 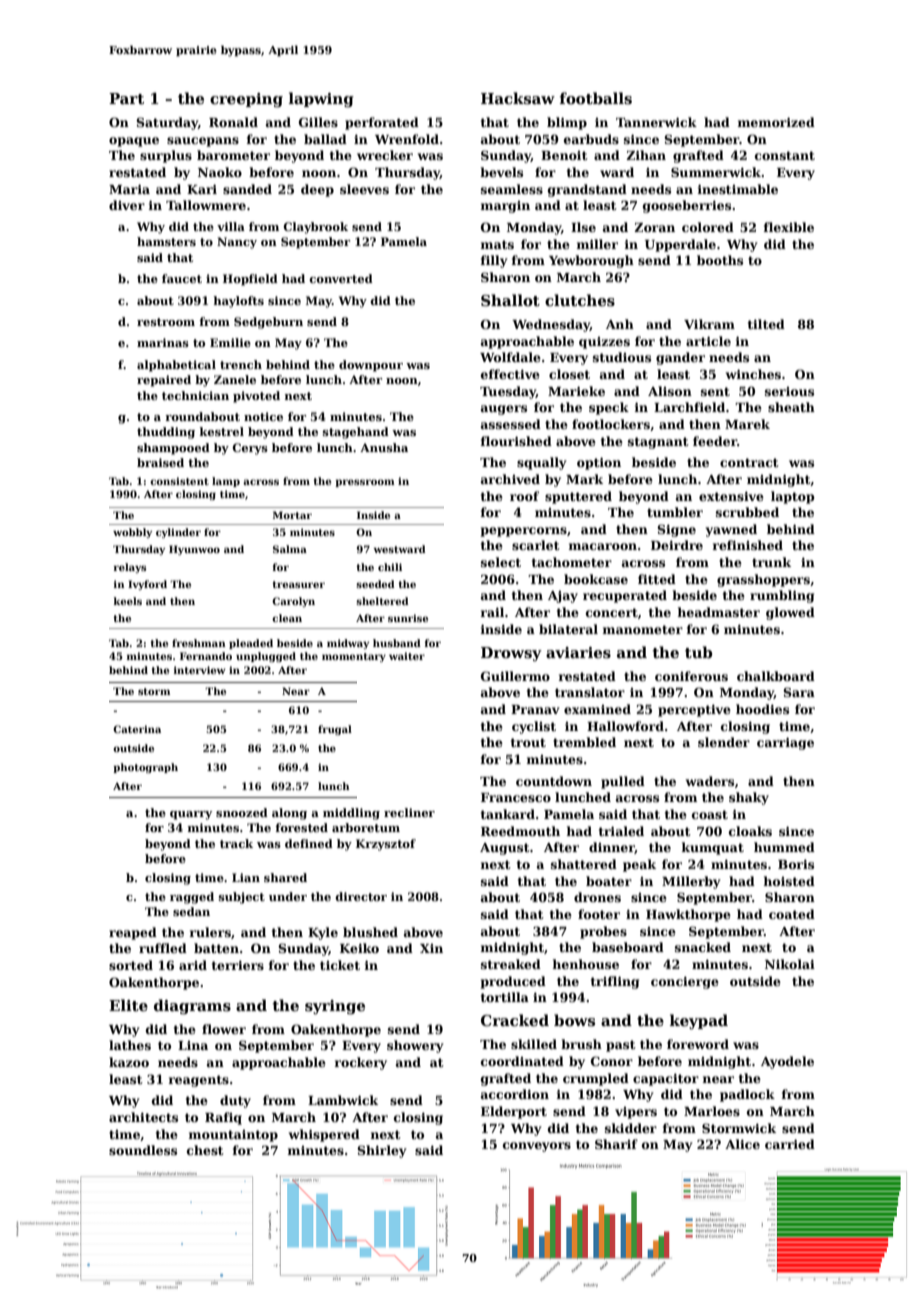 What do you see at coordinates (315, 228) in the image?
I see `Claybrook` at bounding box center [315, 228].
